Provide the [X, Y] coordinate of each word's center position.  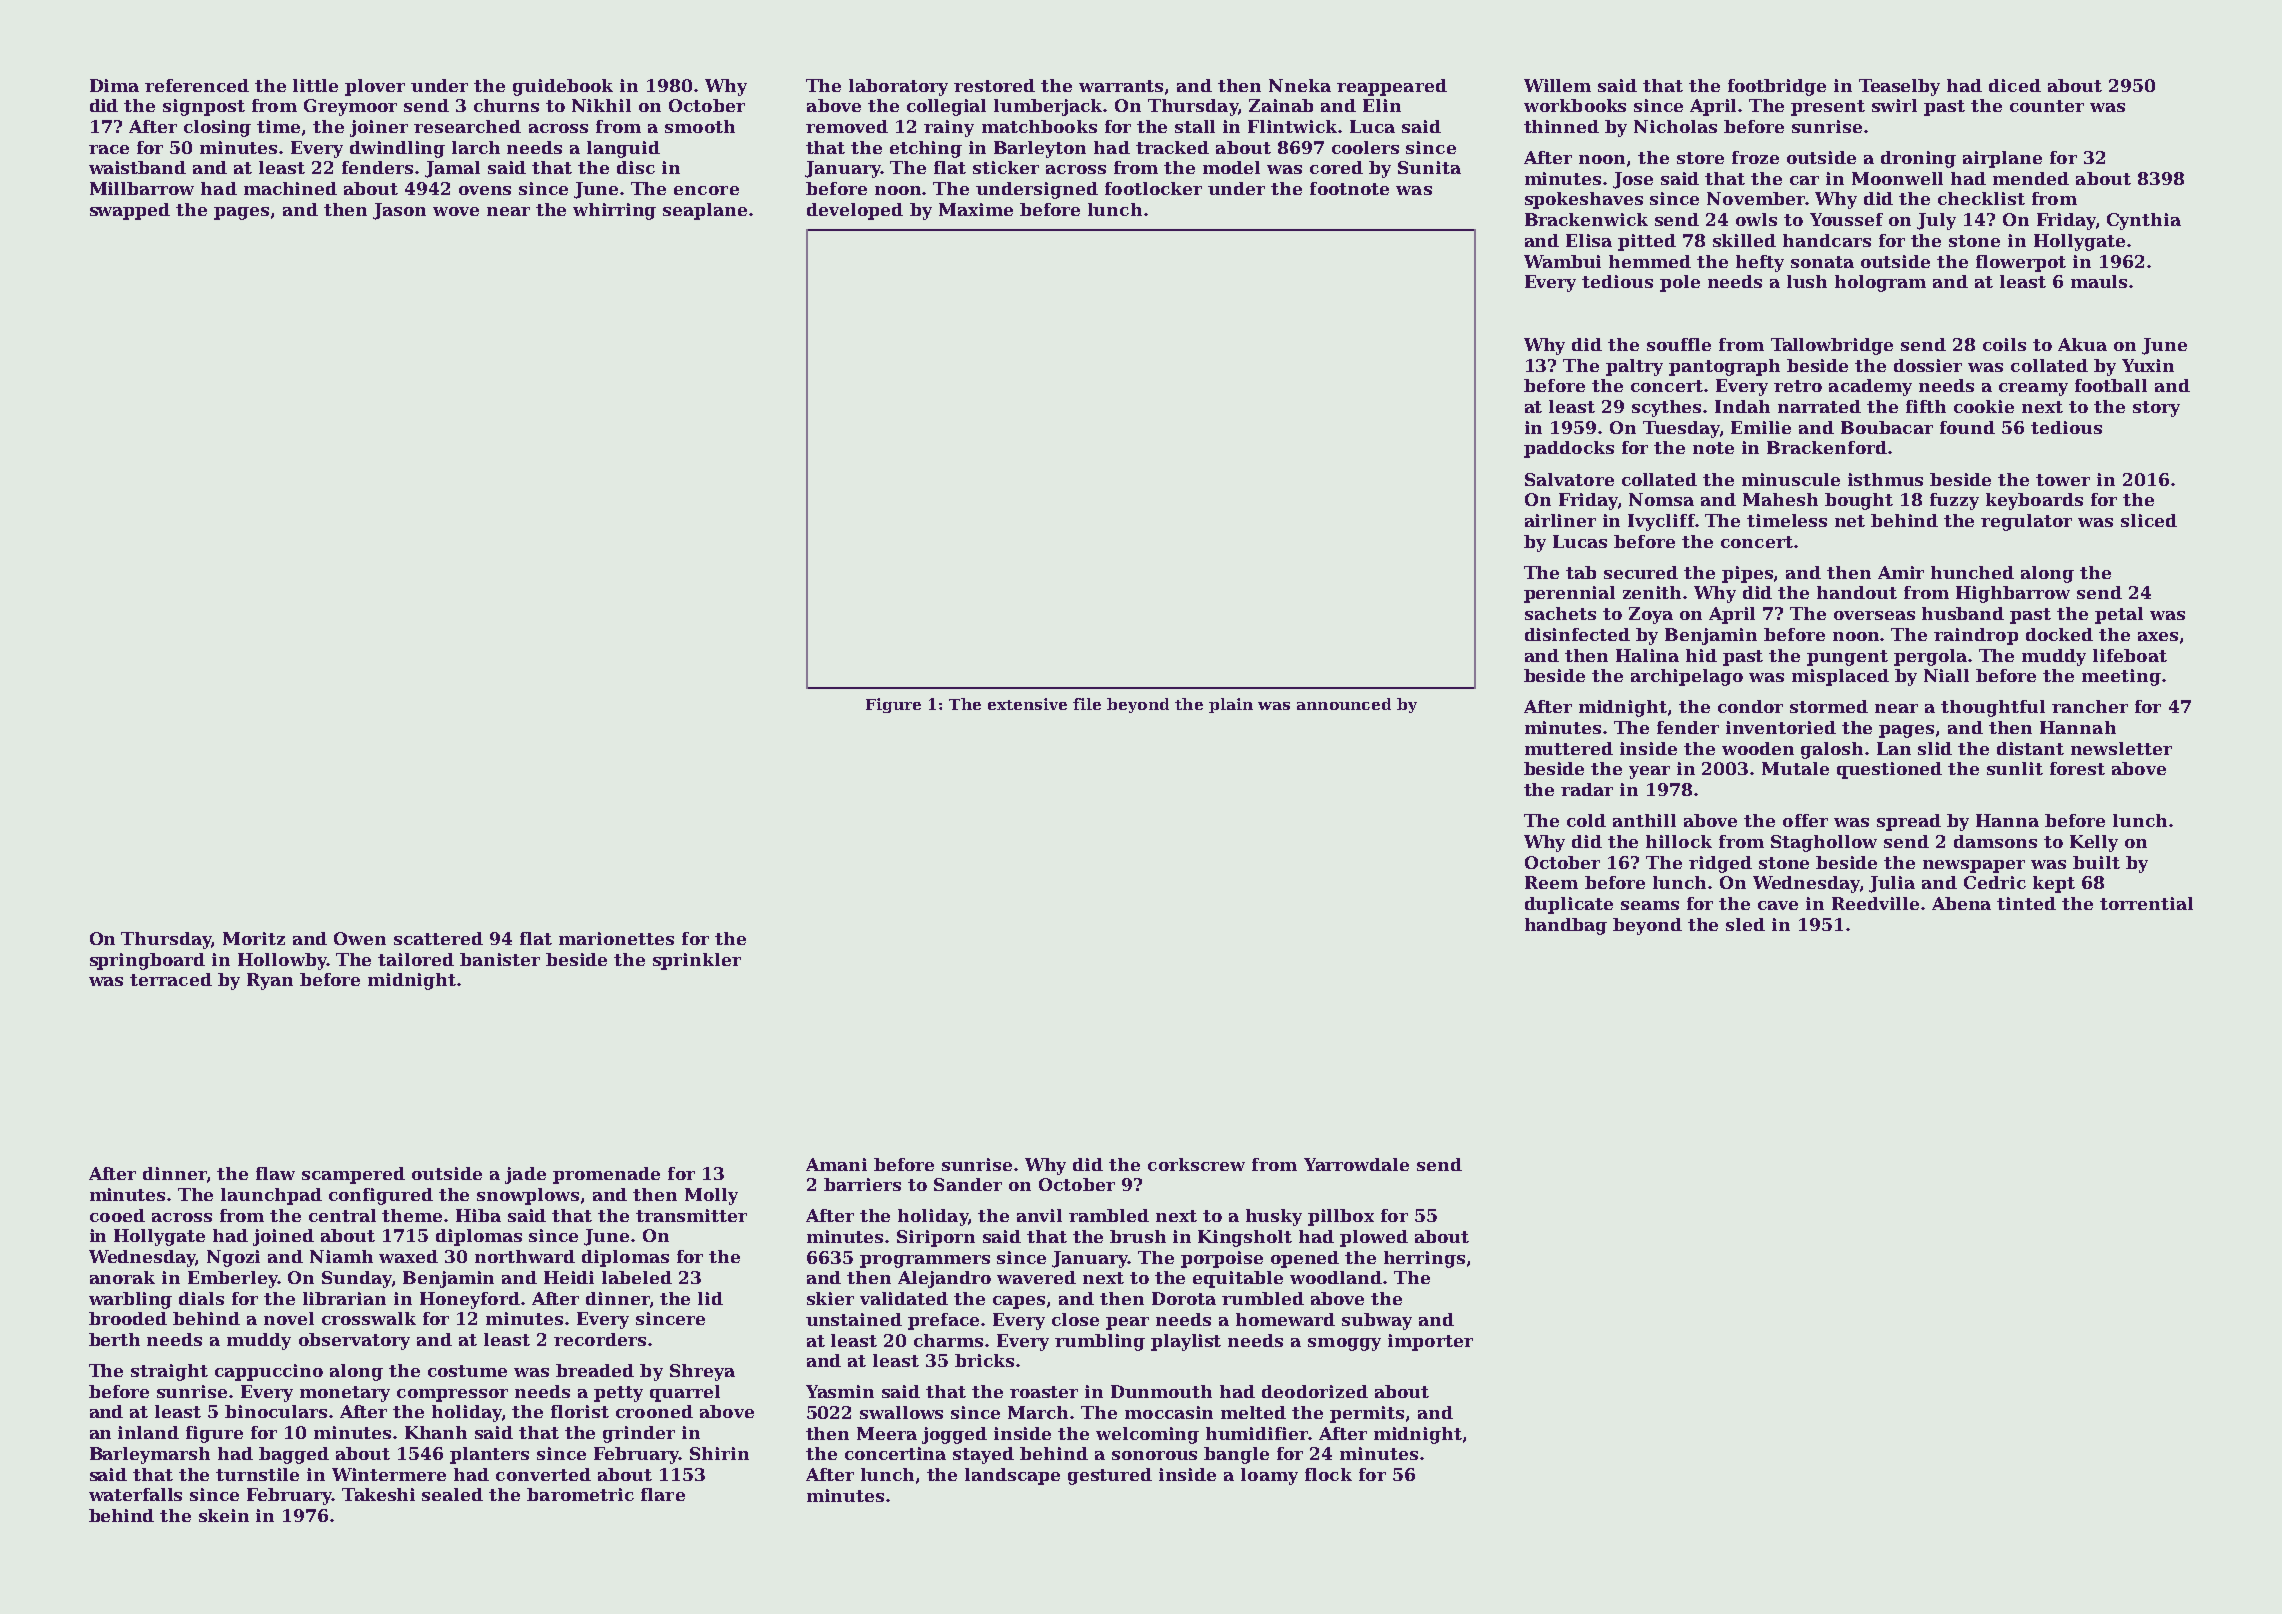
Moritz [254, 938]
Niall [1946, 675]
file [1087, 704]
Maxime [976, 209]
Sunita [1429, 167]
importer [1430, 1342]
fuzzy [1954, 501]
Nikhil [601, 105]
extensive [1027, 704]
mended [2031, 178]
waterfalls [135, 1494]
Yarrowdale [1356, 1164]
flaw [275, 1173]
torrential [2146, 903]
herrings [1424, 1259]
